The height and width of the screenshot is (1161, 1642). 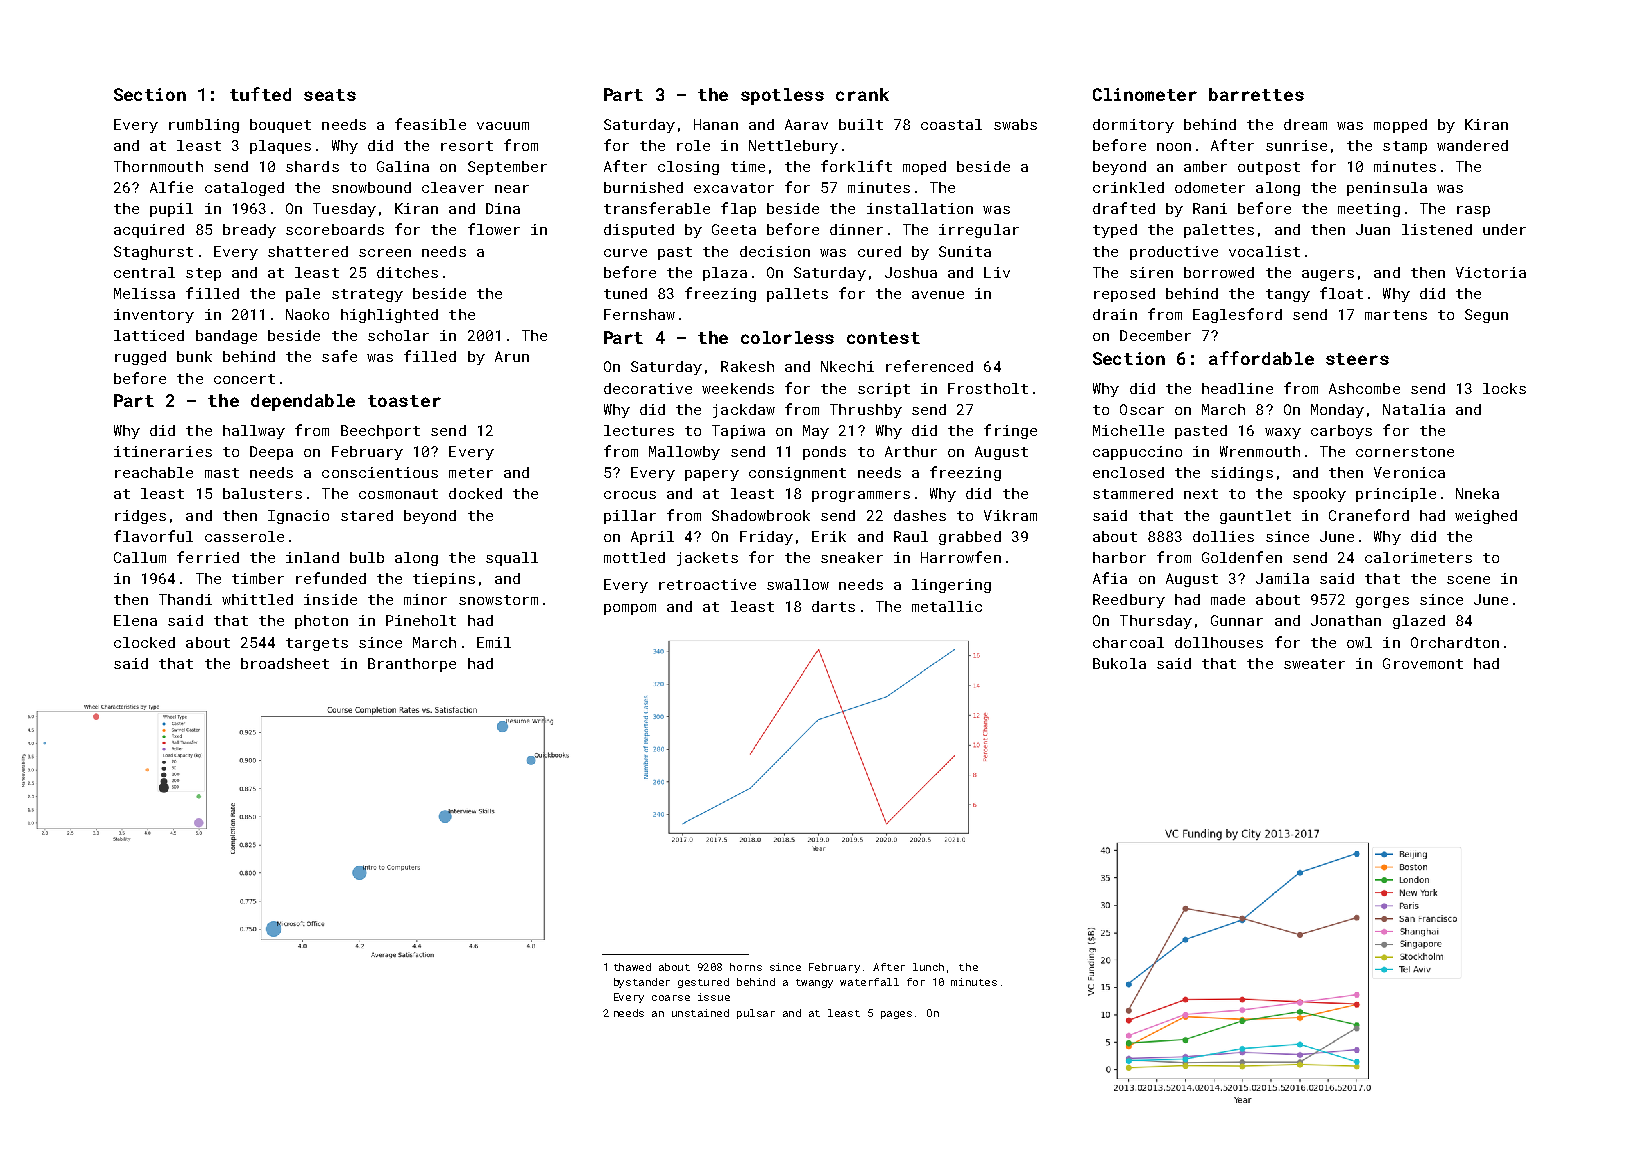 I want to click on sweater, so click(x=1314, y=664).
